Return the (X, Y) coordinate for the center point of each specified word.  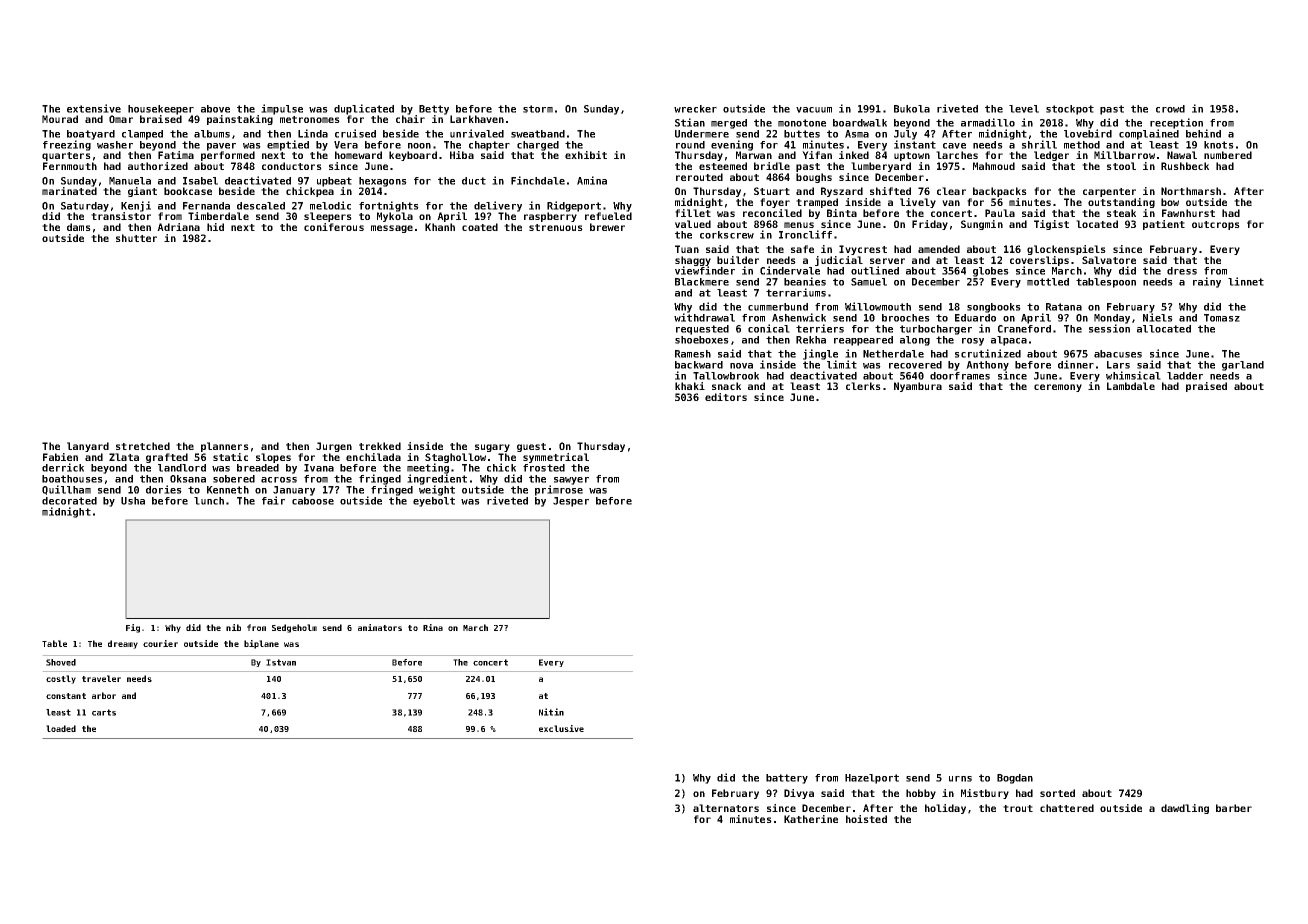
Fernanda (206, 206)
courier (160, 643)
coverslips (1039, 261)
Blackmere (702, 282)
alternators (726, 808)
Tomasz (1222, 318)
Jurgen (334, 447)
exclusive (561, 728)
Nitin (551, 712)
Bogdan (1015, 779)
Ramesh (693, 354)
